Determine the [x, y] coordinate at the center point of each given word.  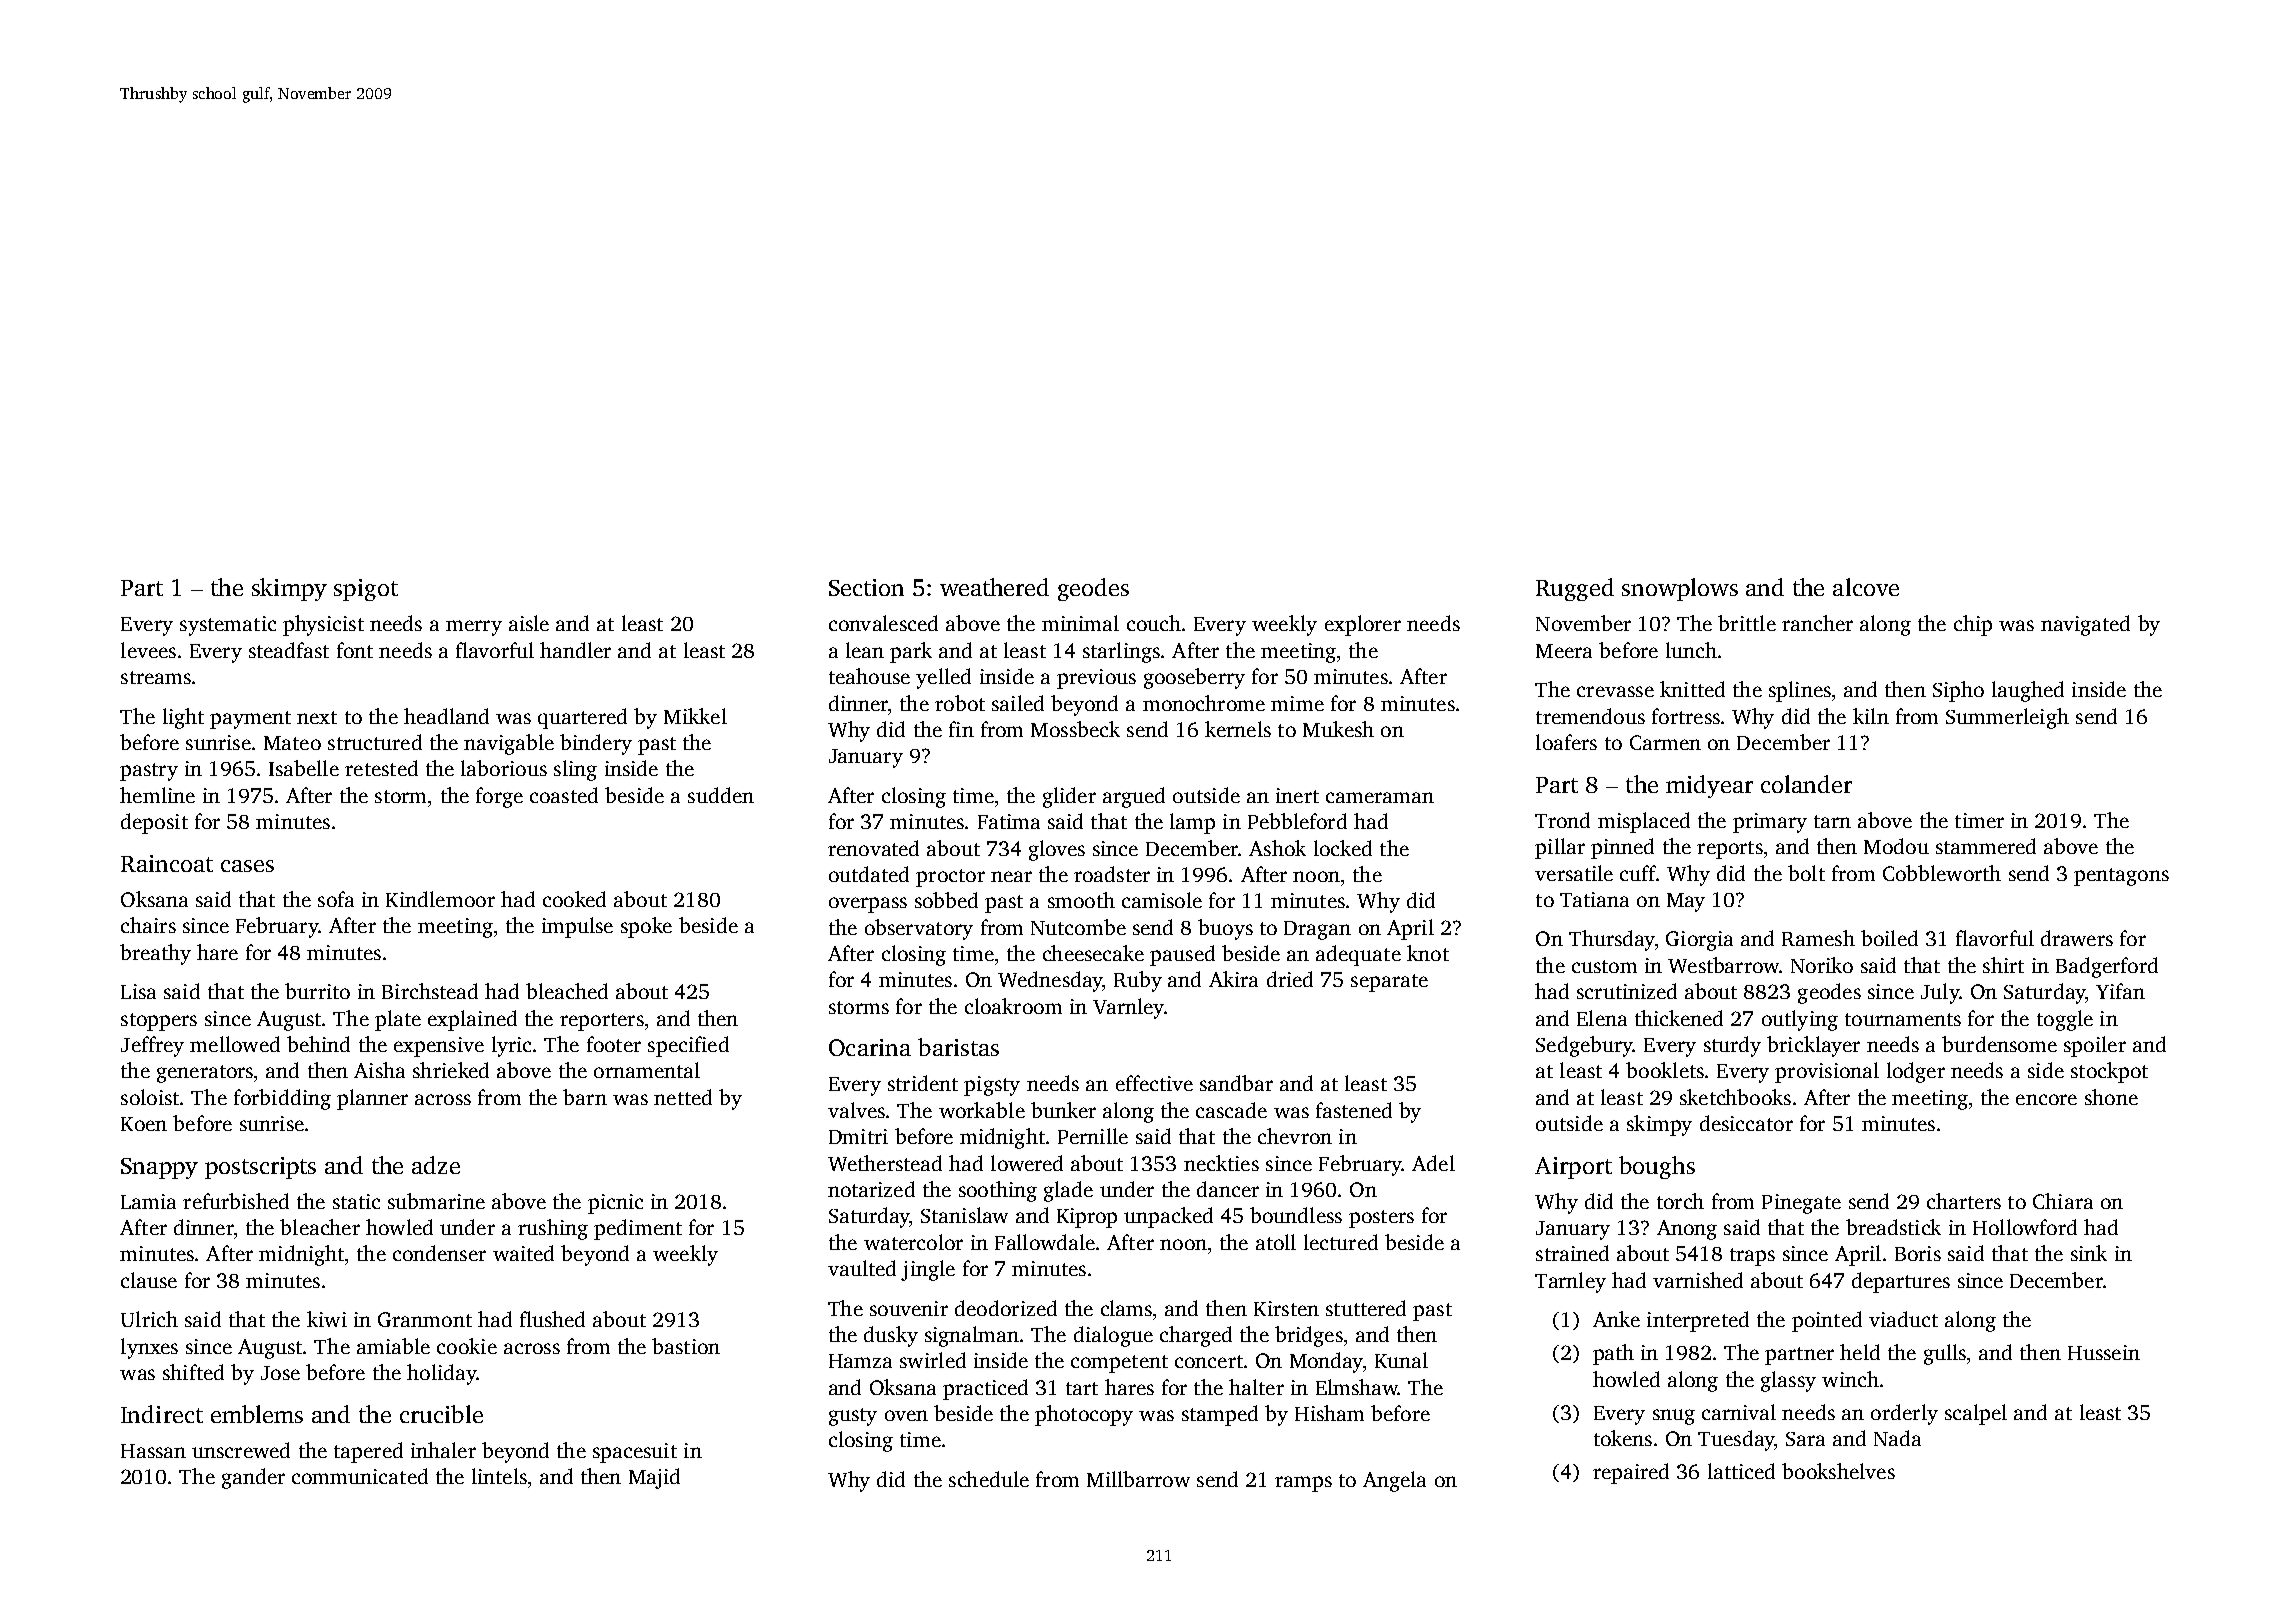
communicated [360, 1476]
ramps [1303, 1484]
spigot [366, 590]
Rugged [1575, 589]
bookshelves [1838, 1471]
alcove [1866, 587]
